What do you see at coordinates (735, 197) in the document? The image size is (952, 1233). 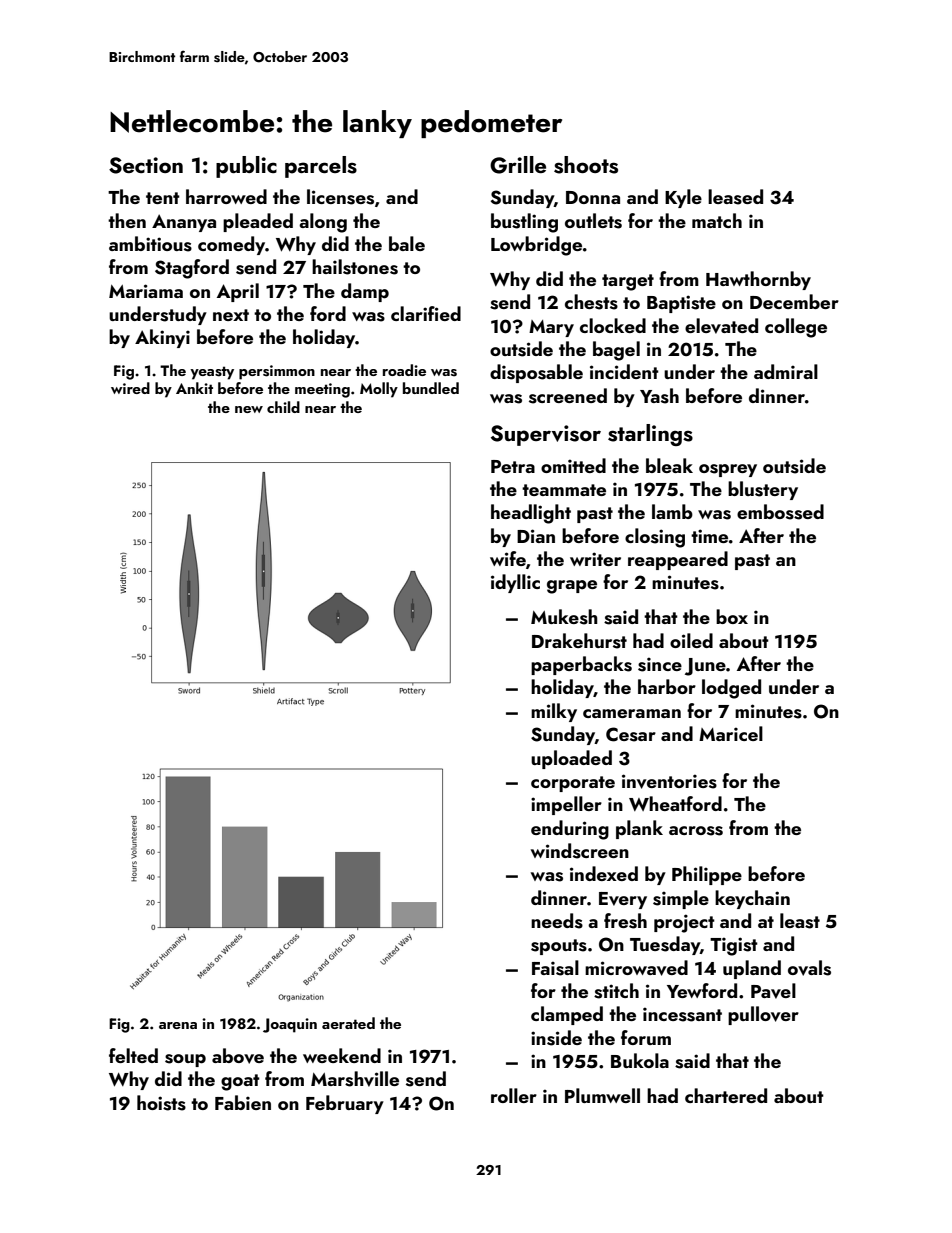 I see `leased` at bounding box center [735, 197].
